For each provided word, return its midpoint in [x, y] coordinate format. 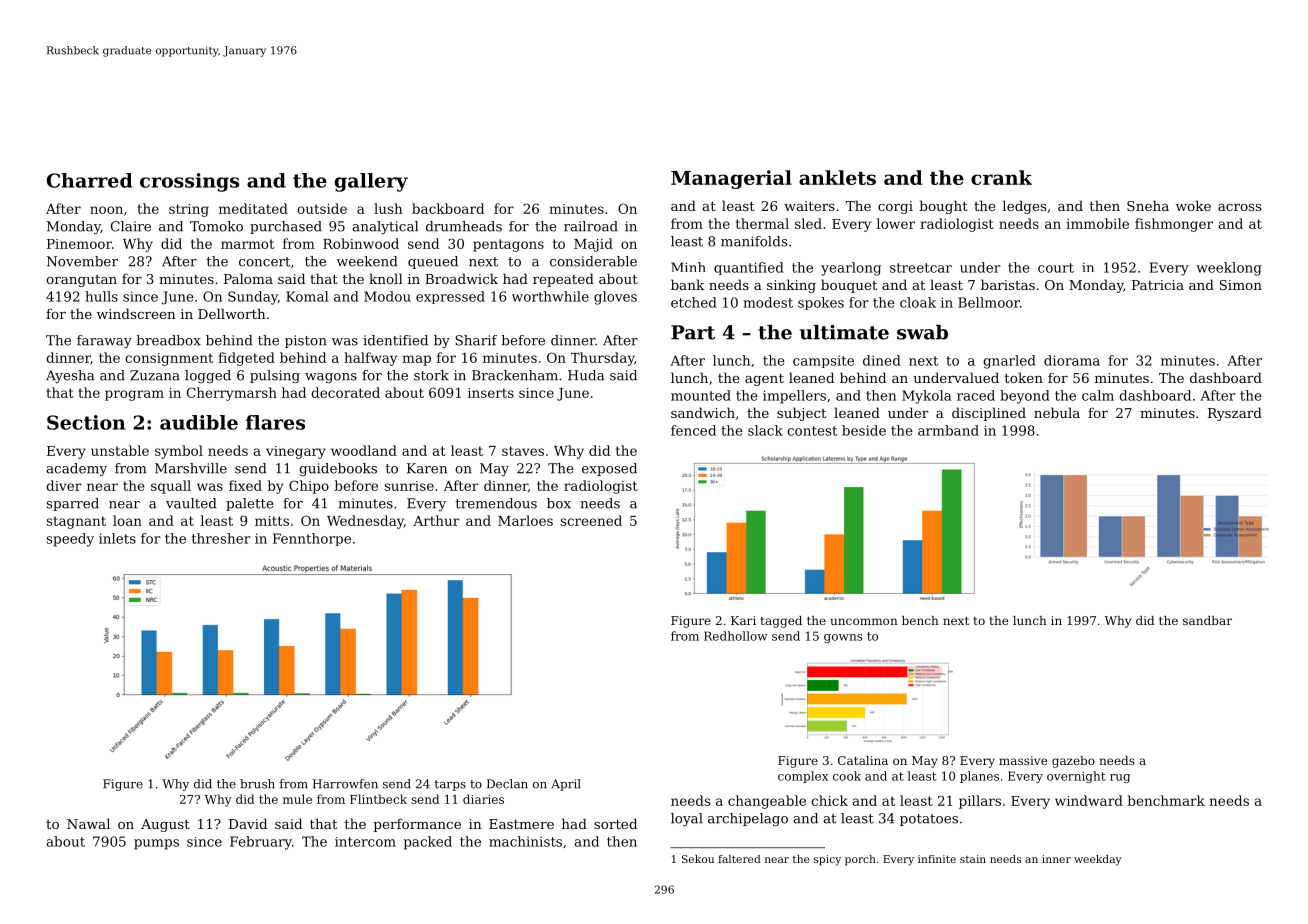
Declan [507, 784]
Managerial [731, 179]
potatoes [929, 820]
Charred [89, 180]
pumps [156, 844]
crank [1001, 177]
